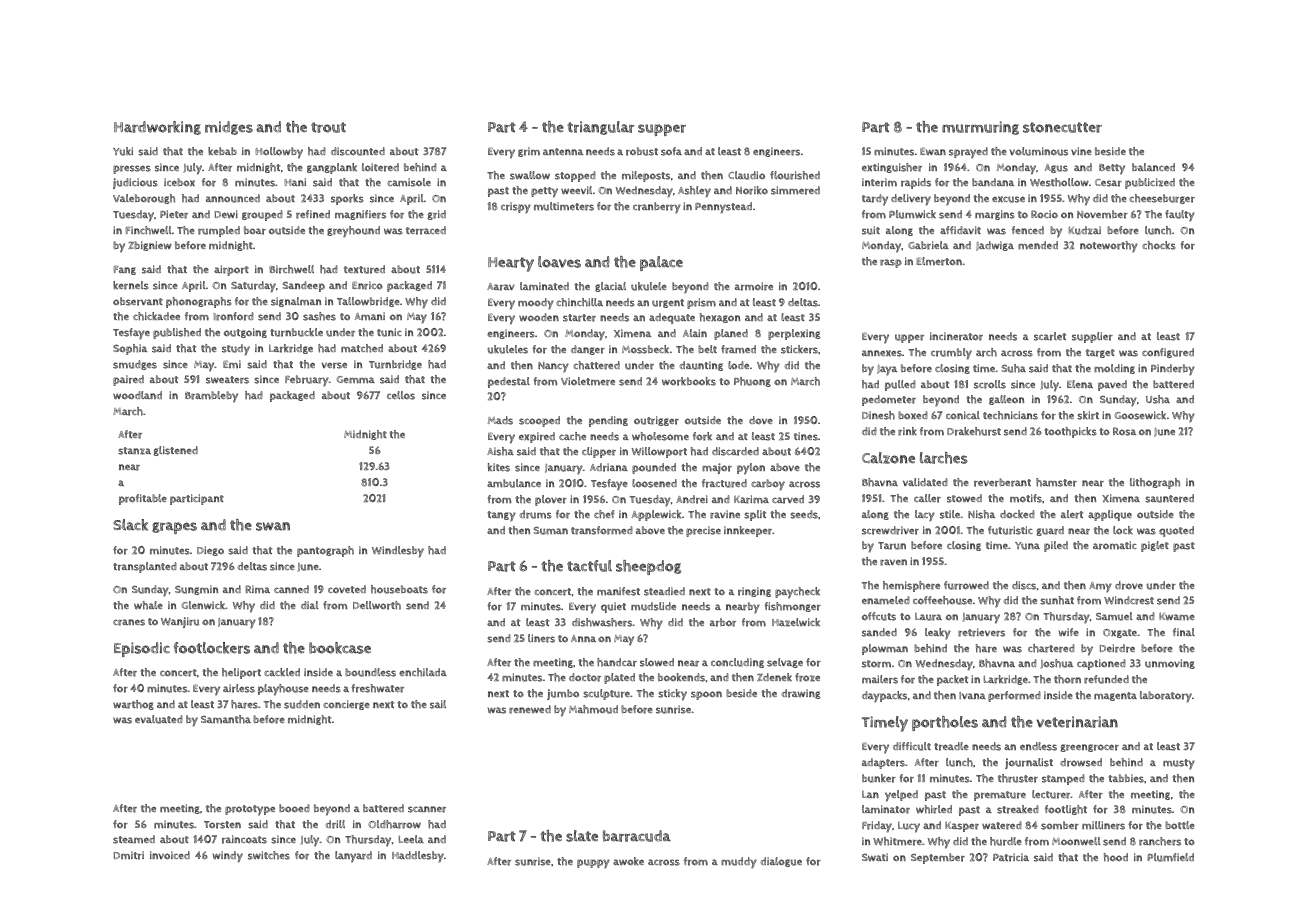  What do you see at coordinates (128, 855) in the screenshot?
I see `Dmitri` at bounding box center [128, 855].
